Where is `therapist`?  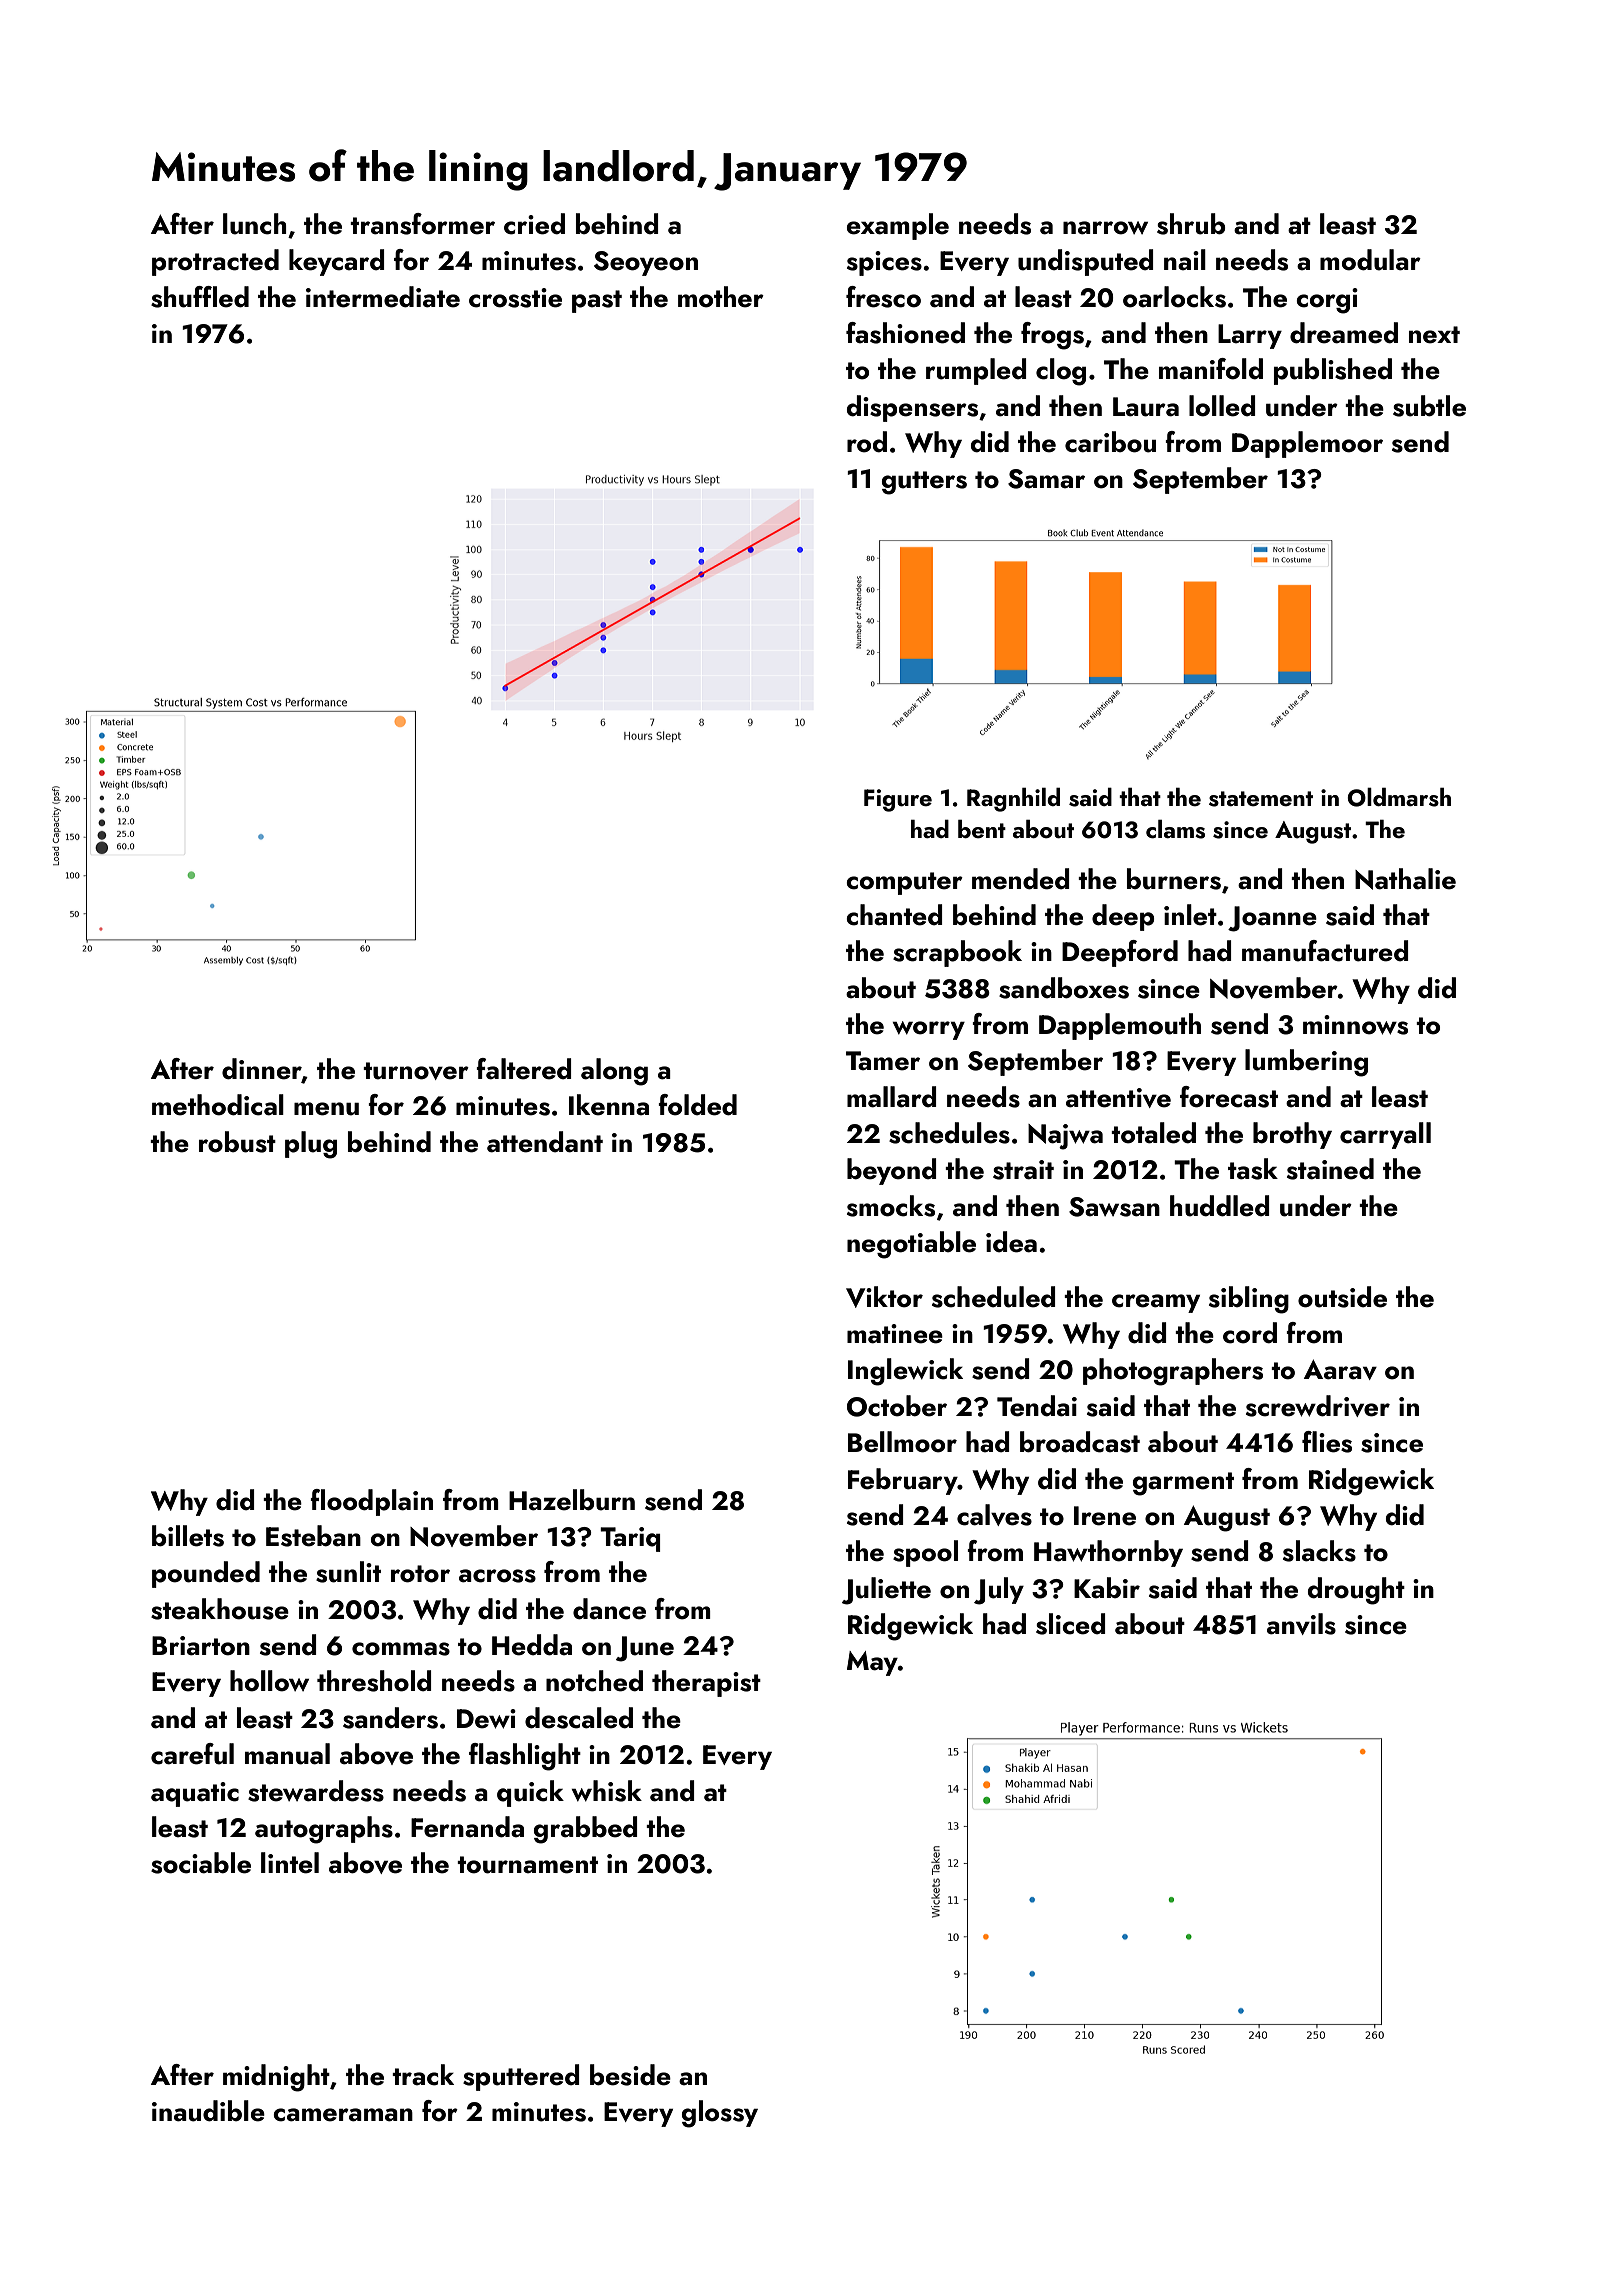
therapist is located at coordinates (706, 1683).
